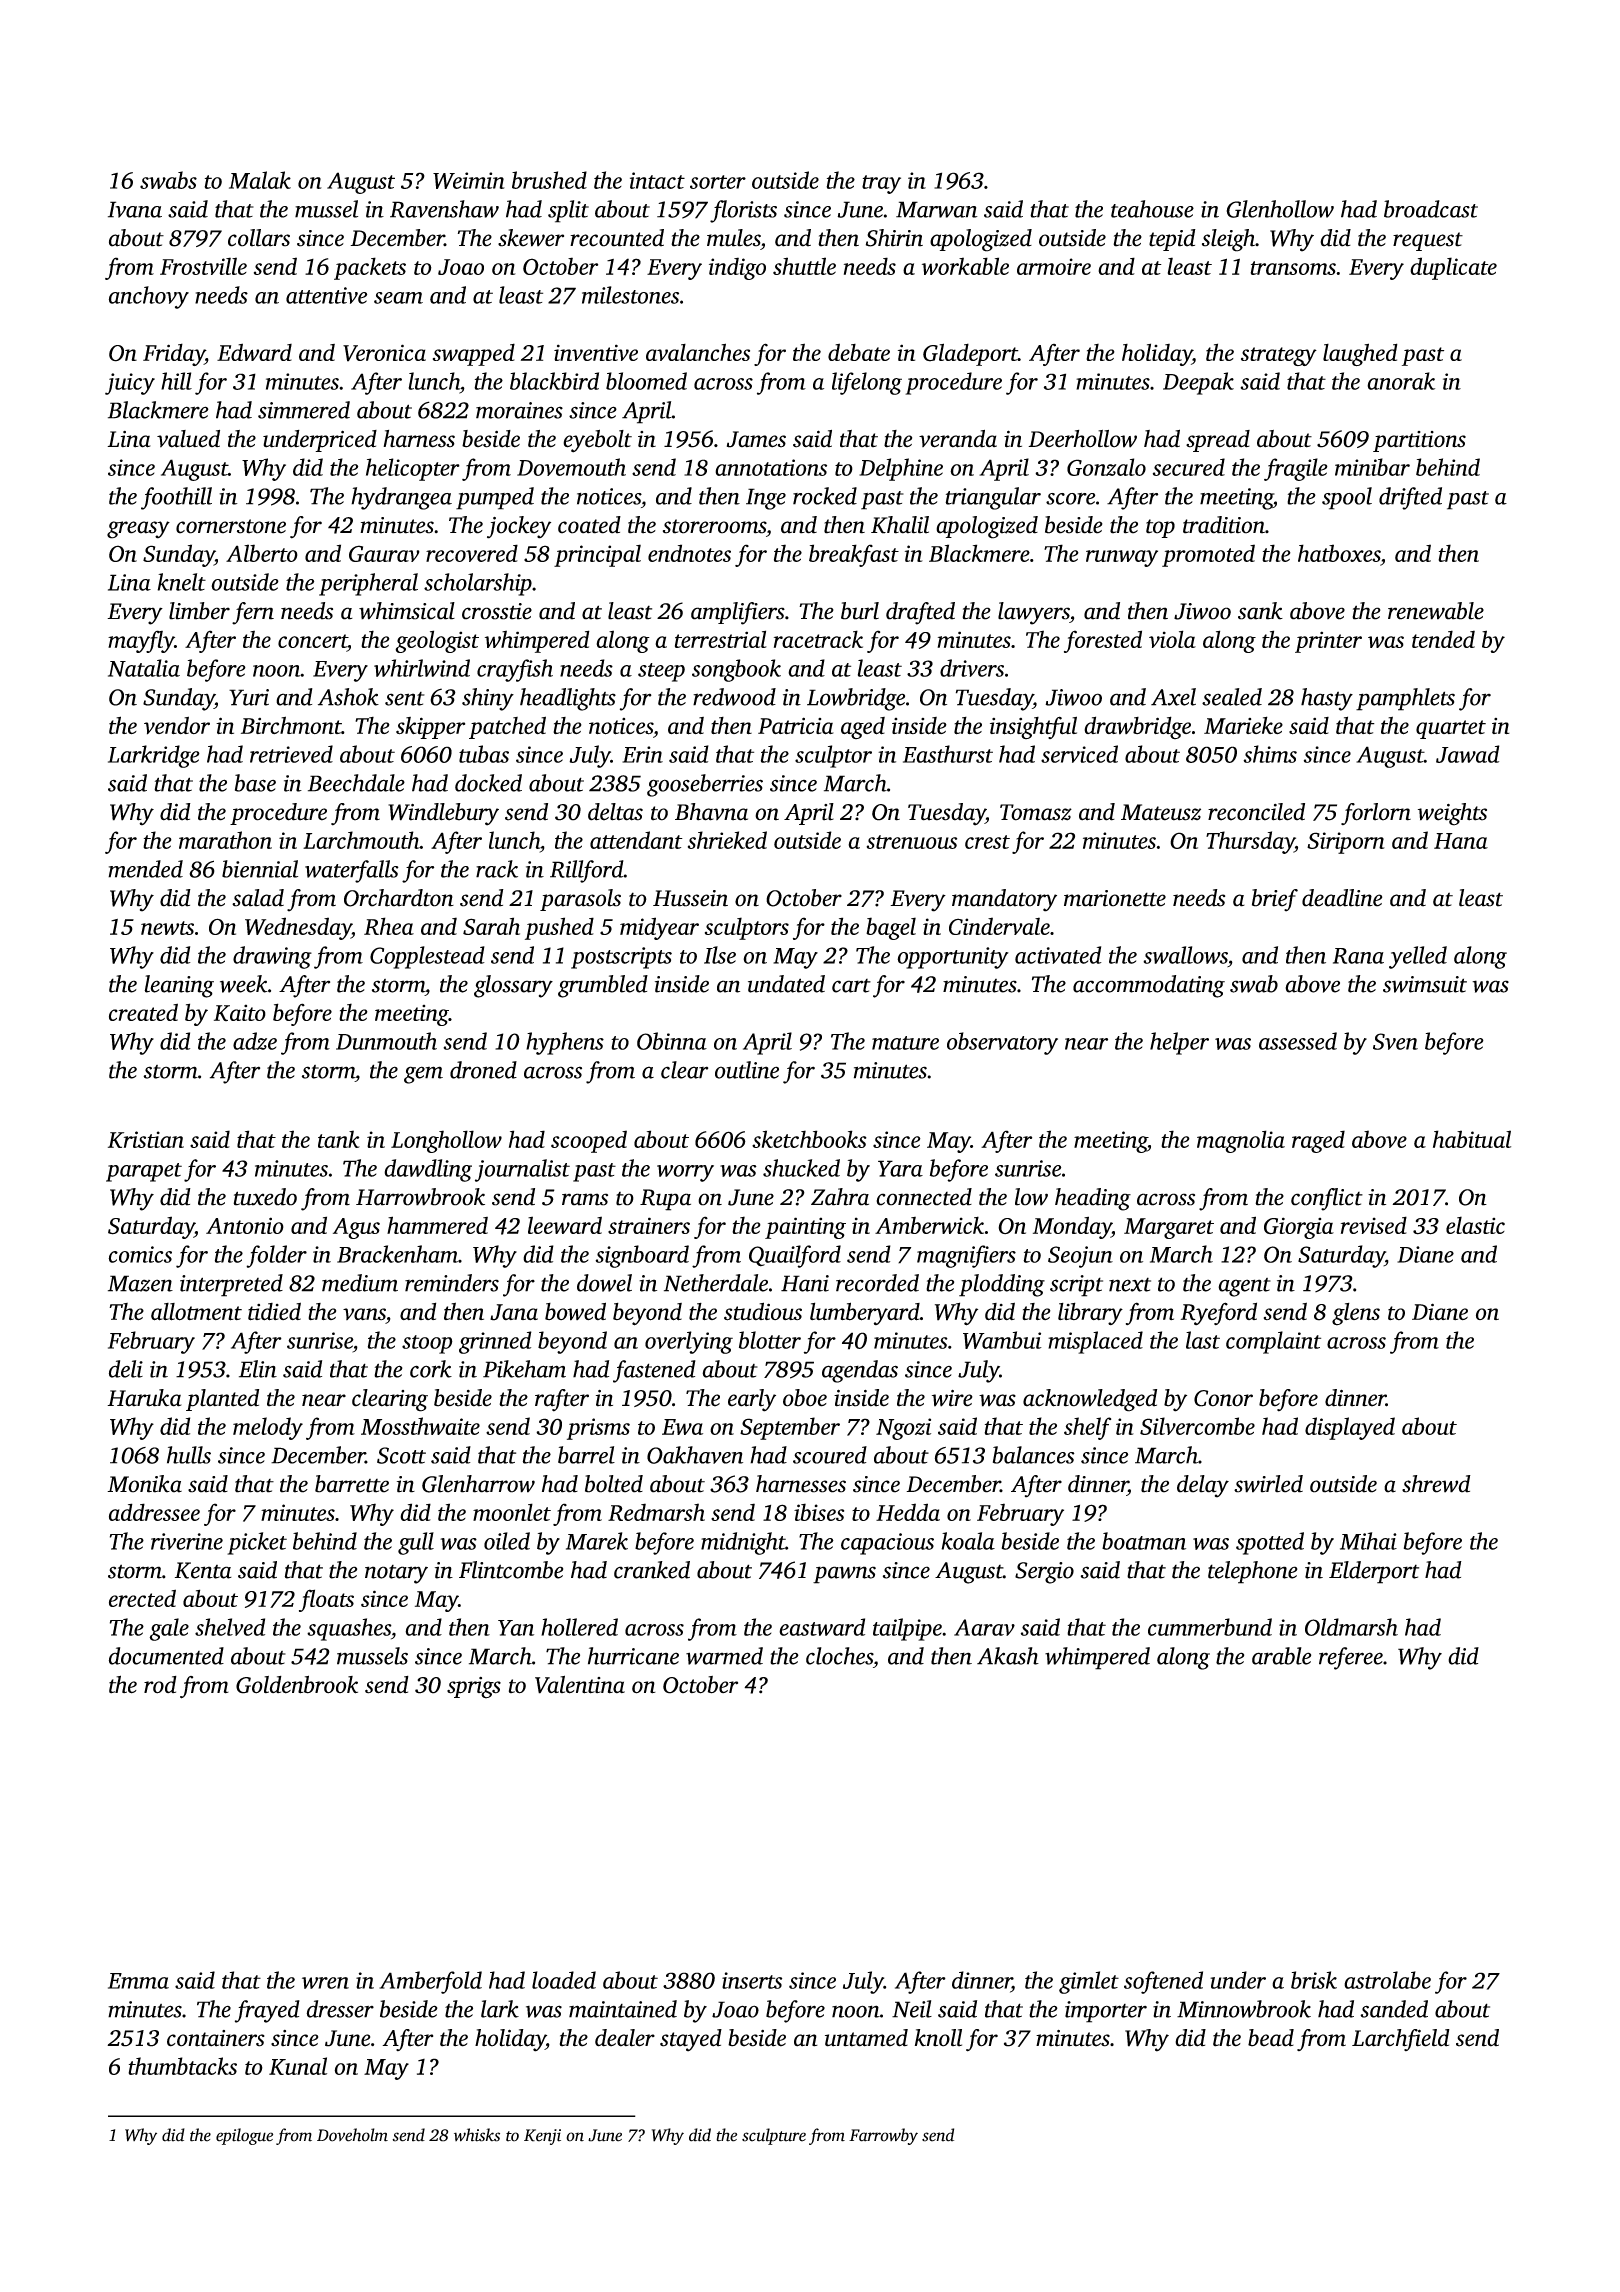 The width and height of the document is (1620, 2292). I want to click on reminders, so click(452, 1283).
